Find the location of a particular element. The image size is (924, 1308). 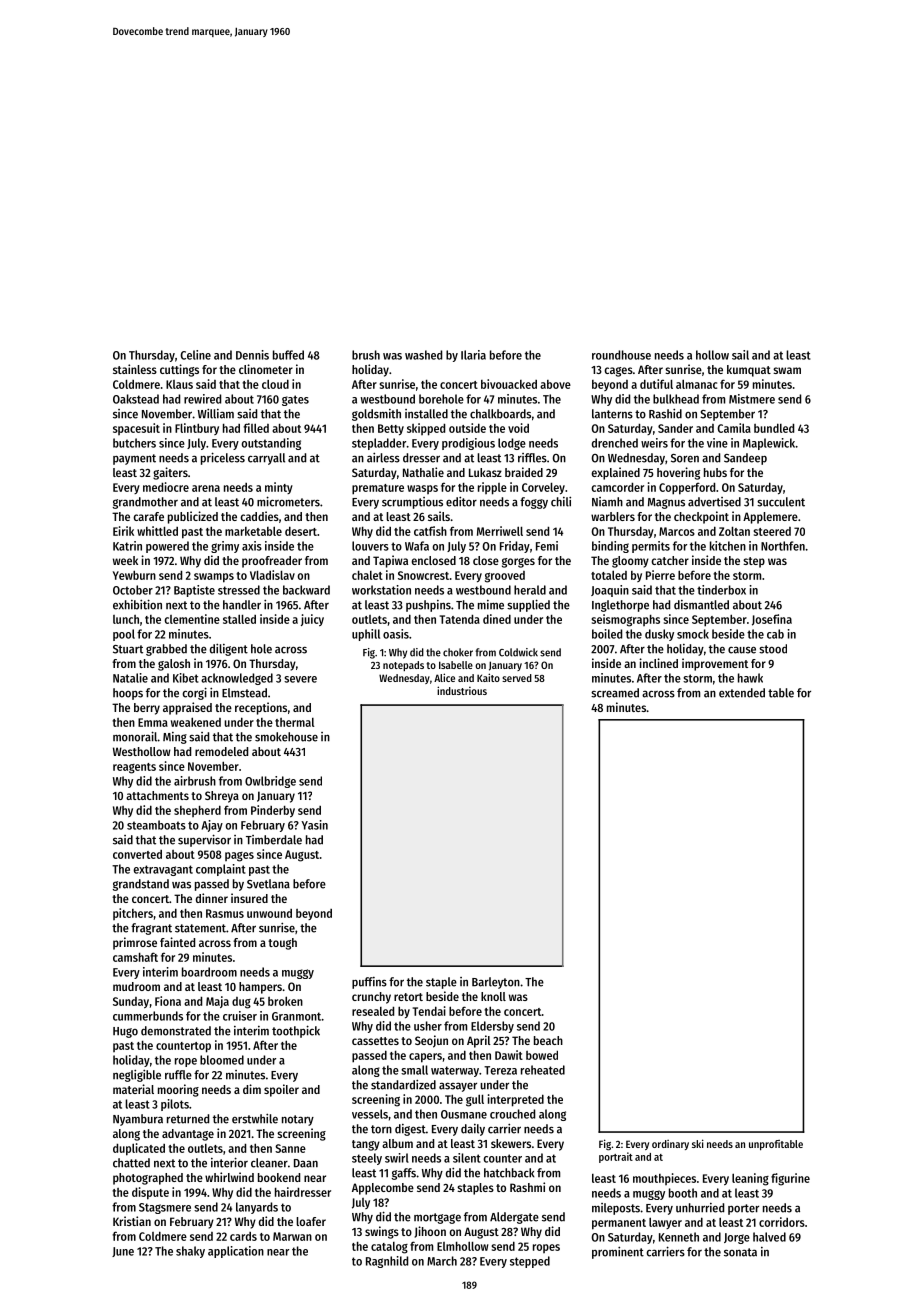

Seojun is located at coordinates (431, 1041).
